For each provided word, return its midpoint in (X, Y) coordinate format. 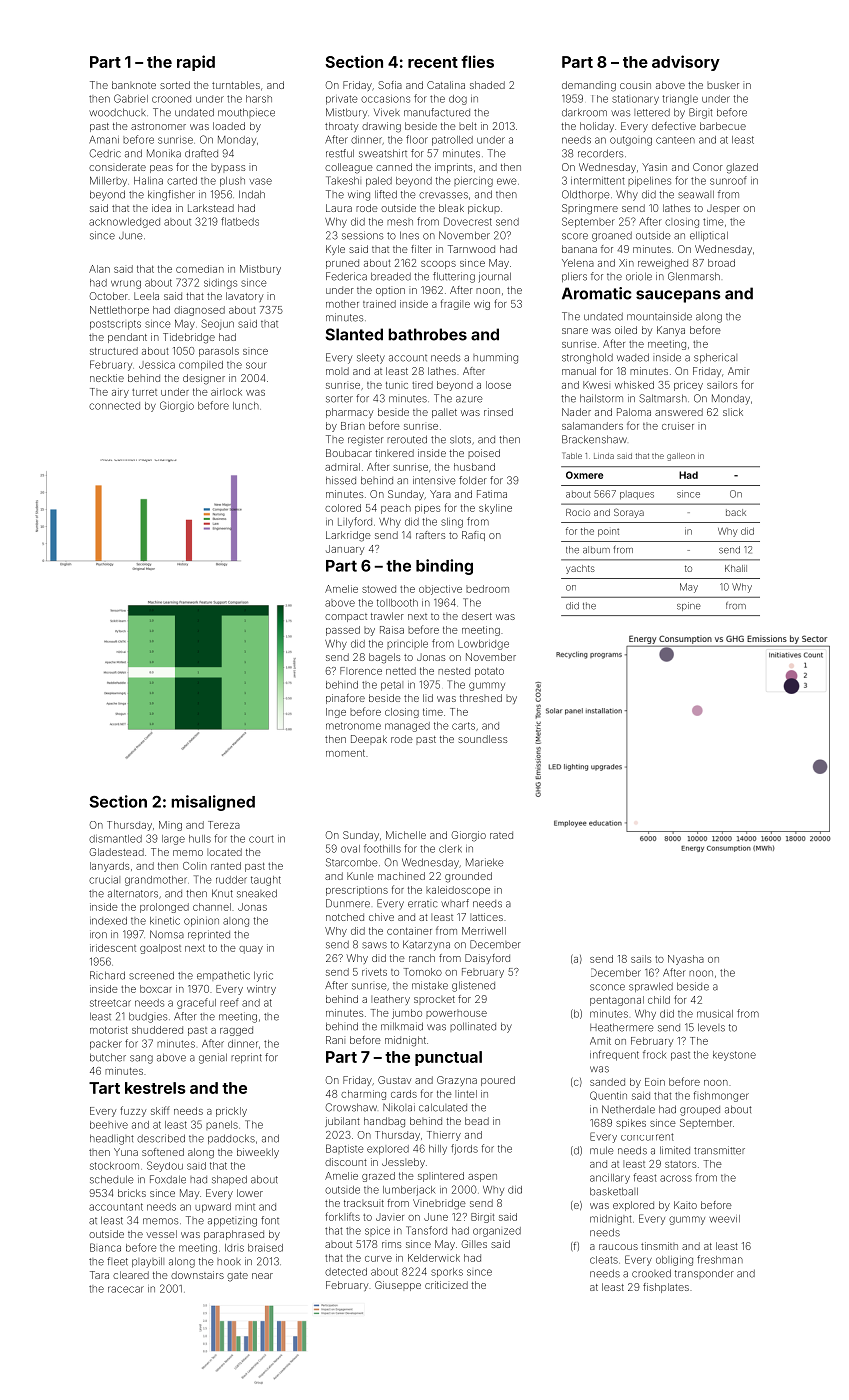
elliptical (709, 236)
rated (501, 835)
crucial (104, 880)
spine (688, 606)
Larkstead (211, 208)
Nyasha (686, 960)
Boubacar (349, 453)
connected (114, 406)
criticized (446, 1285)
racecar (126, 1289)
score (575, 236)
